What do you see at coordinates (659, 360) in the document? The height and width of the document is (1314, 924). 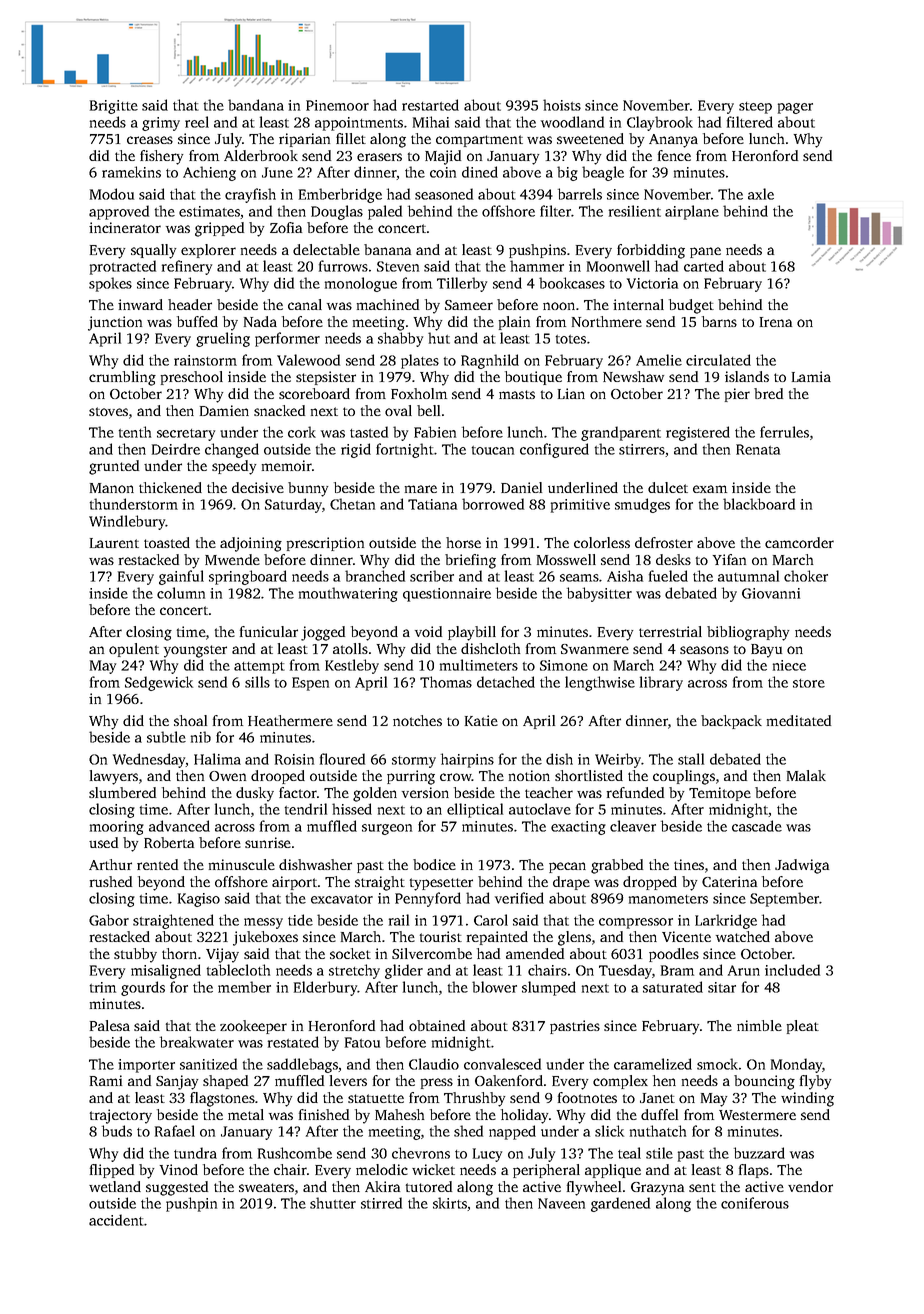 I see `Amelie` at bounding box center [659, 360].
